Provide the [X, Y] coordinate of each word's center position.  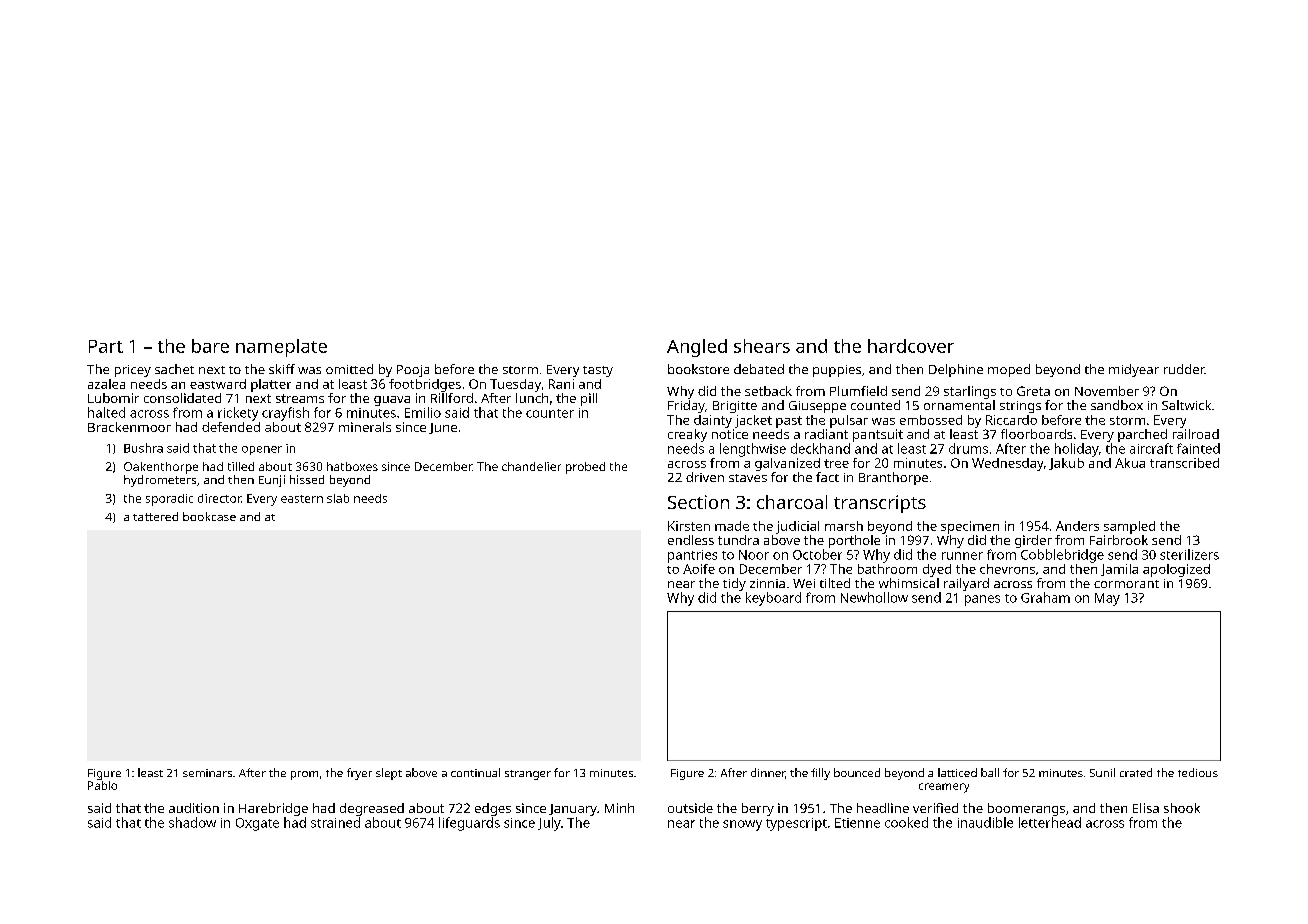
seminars [207, 773]
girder [1033, 541]
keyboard [773, 599]
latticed [957, 772]
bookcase [209, 516]
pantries [692, 556]
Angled [697, 348]
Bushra [143, 448]
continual [475, 772]
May [1107, 599]
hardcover [911, 346]
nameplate [281, 348]
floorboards [1036, 434]
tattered [155, 516]
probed [585, 468]
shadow [192, 822]
